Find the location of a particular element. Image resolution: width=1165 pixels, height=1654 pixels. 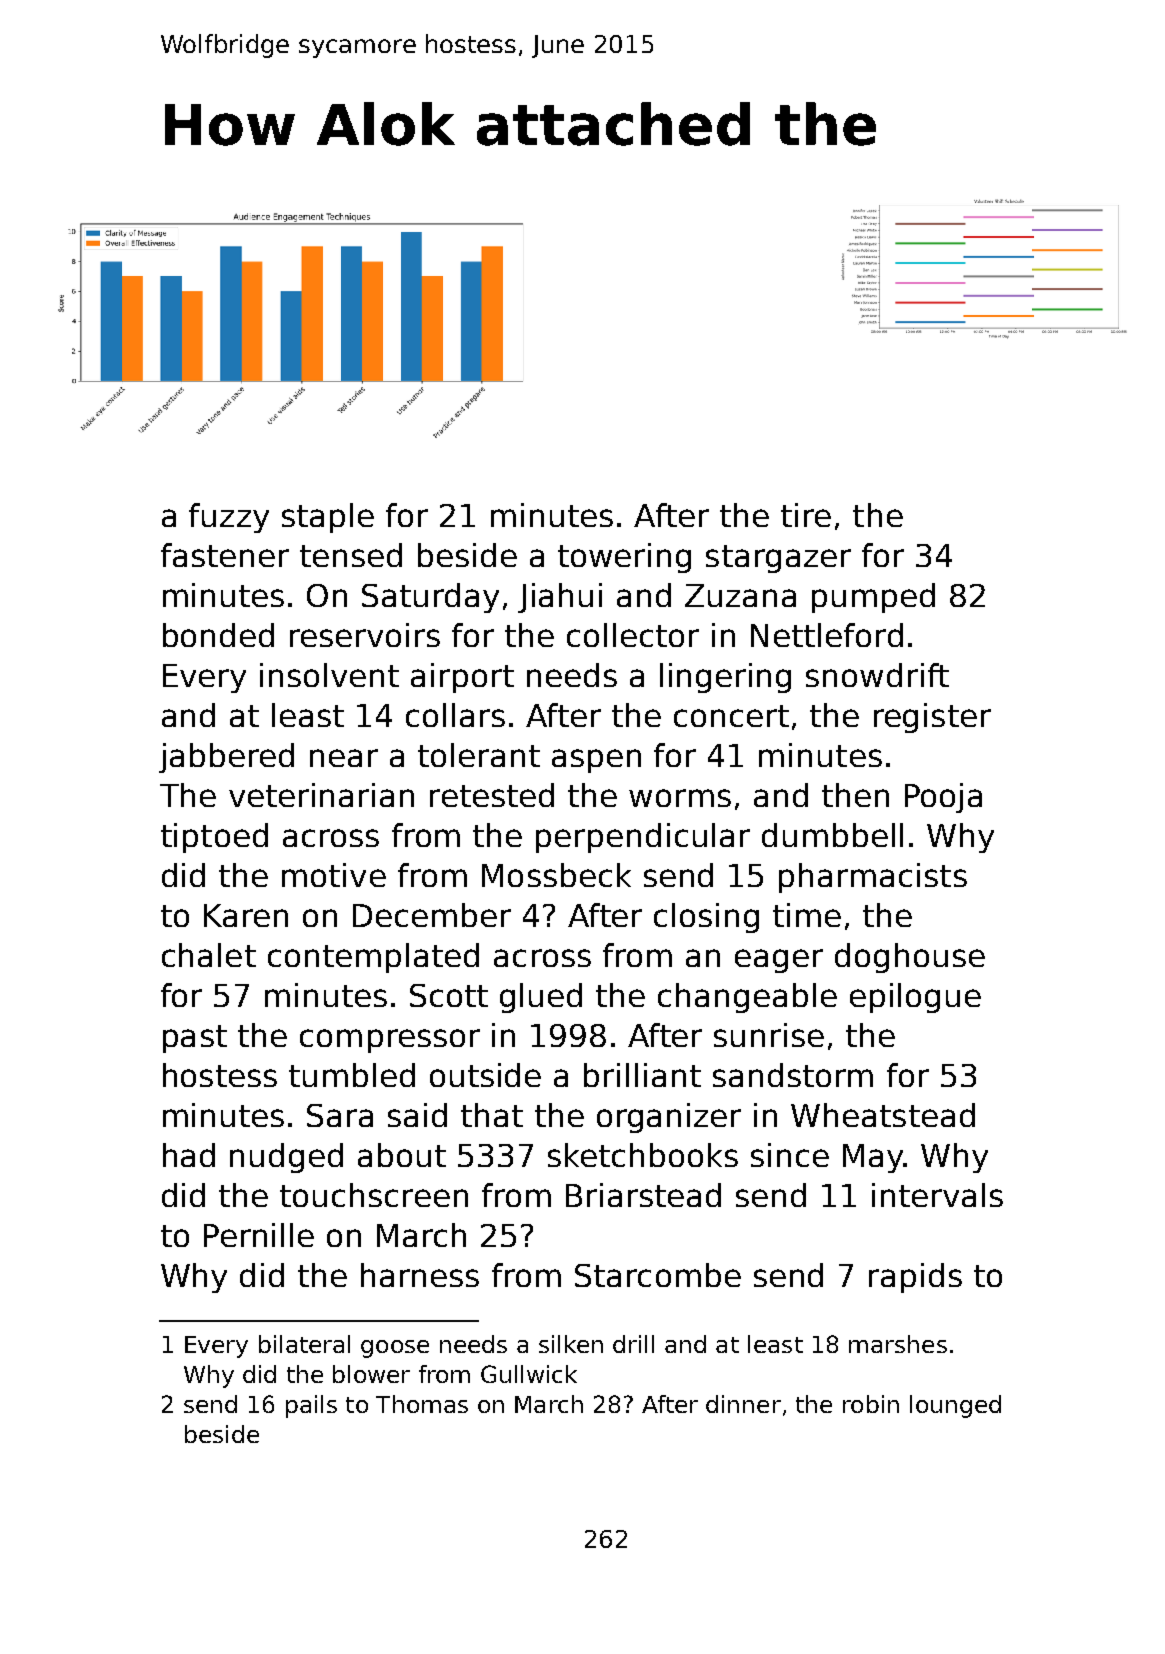

staple is located at coordinates (328, 518).
